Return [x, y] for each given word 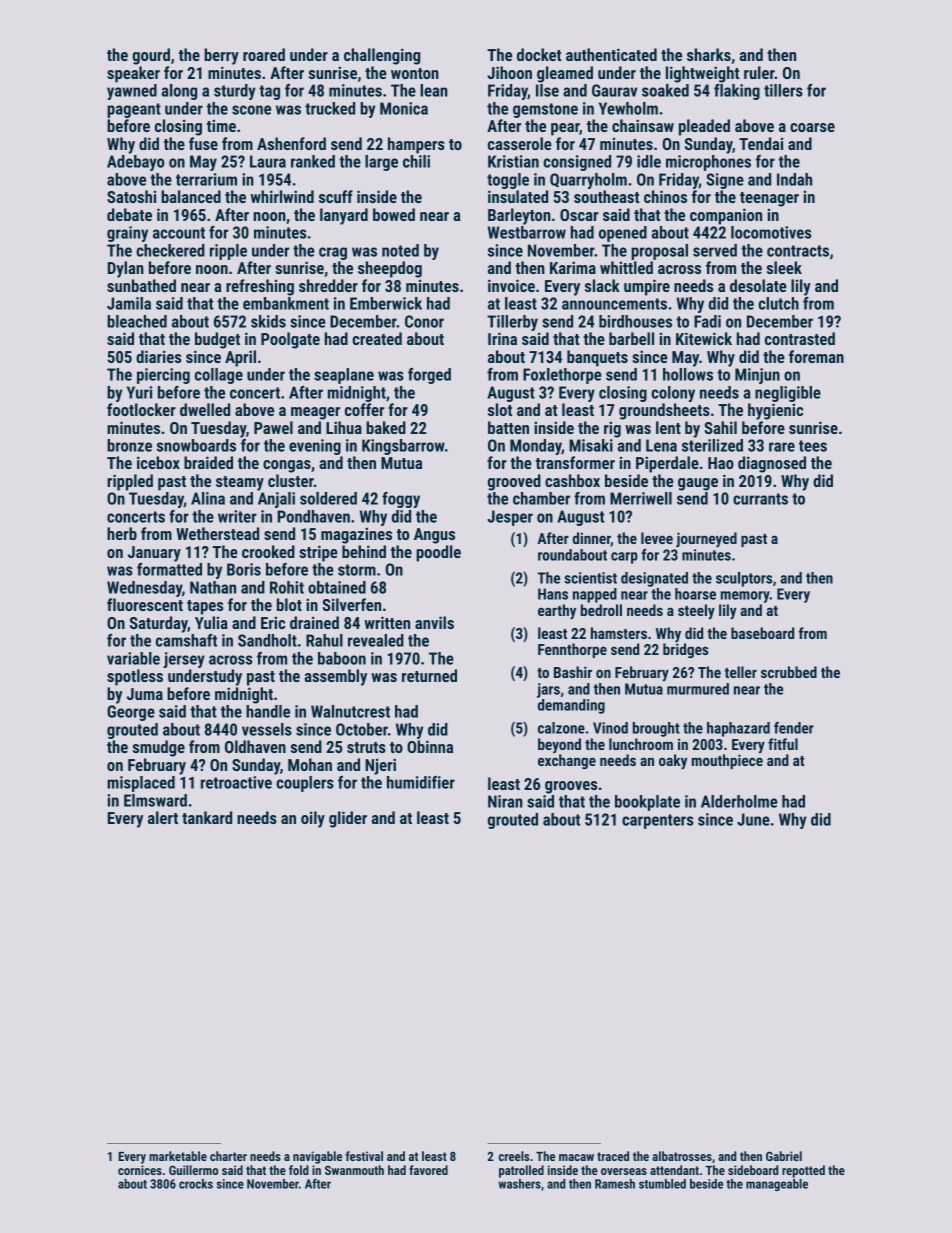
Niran [505, 801]
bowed [394, 214]
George [131, 713]
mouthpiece [727, 761]
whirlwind [282, 196]
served [715, 250]
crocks [196, 1184]
